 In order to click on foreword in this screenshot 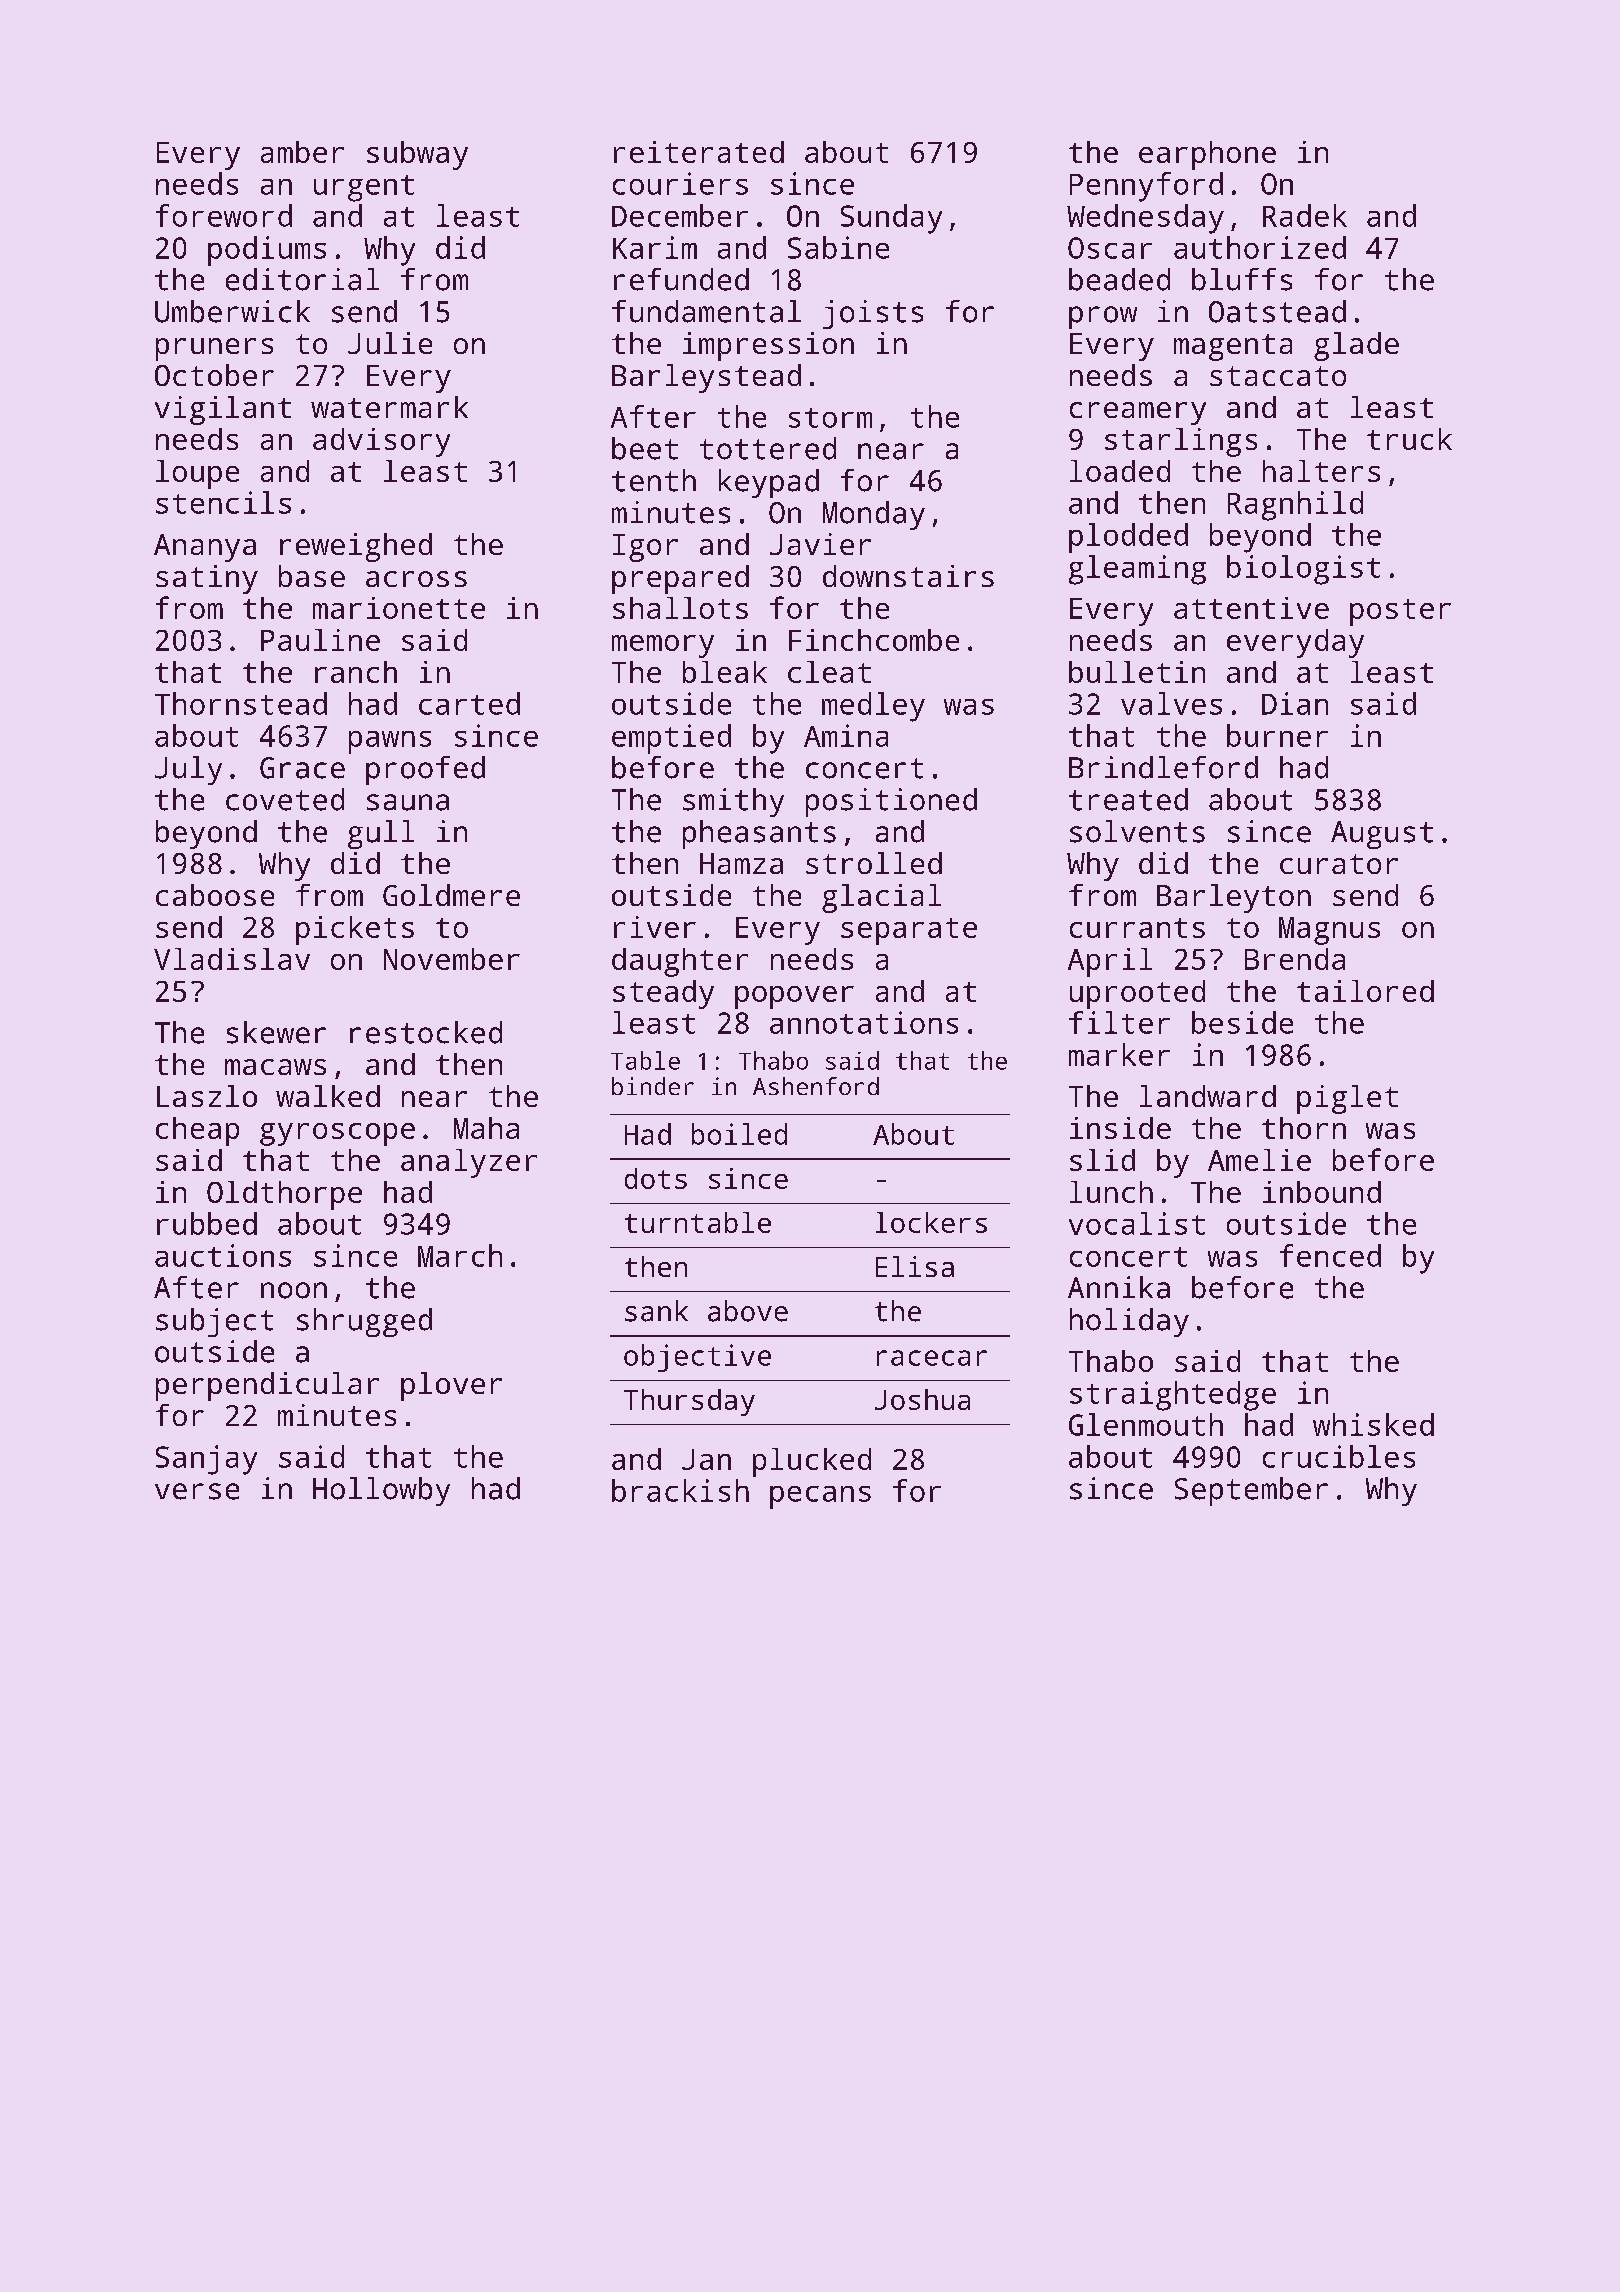, I will do `click(224, 215)`.
